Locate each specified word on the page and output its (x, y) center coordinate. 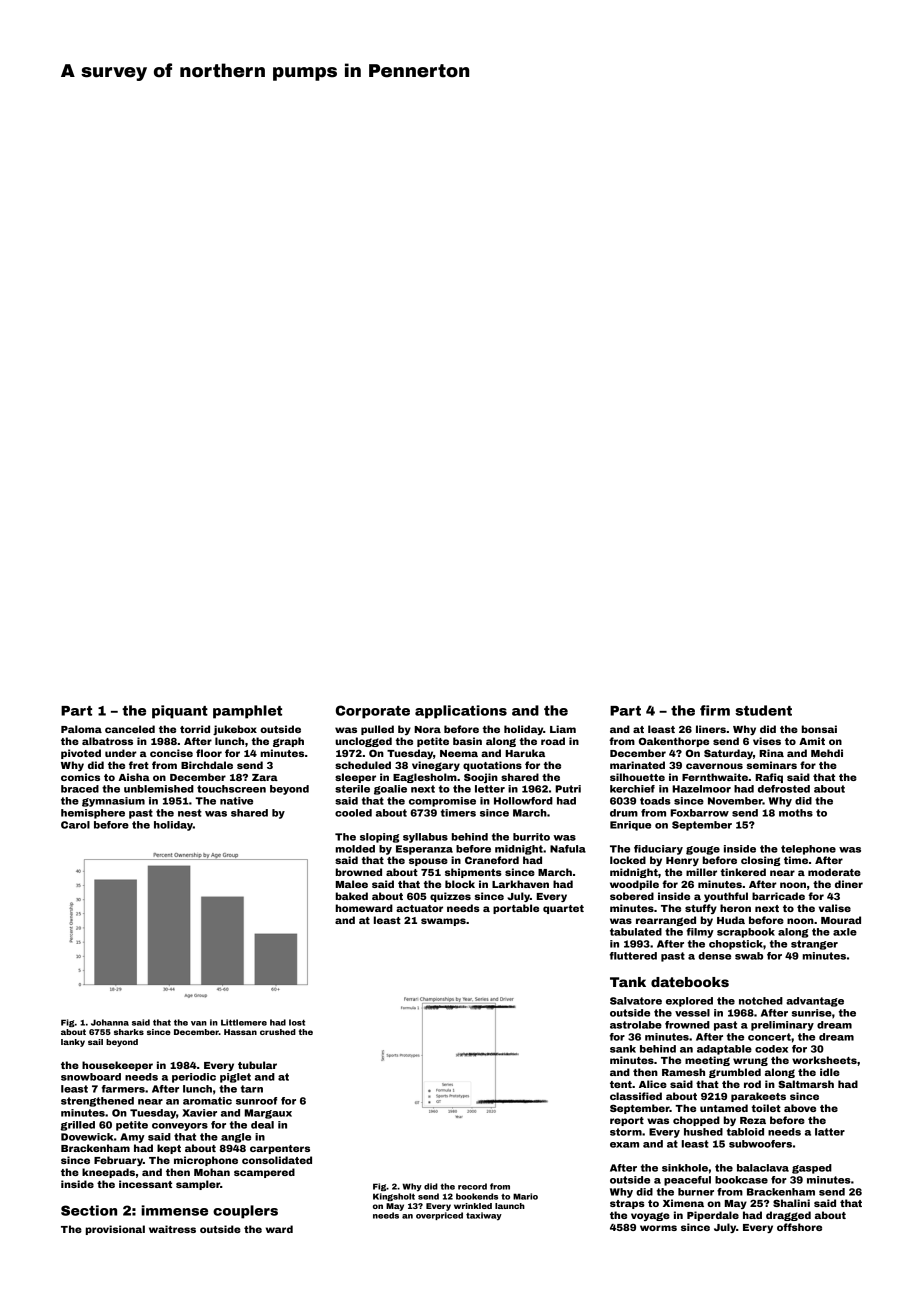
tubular (257, 1065)
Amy (132, 1138)
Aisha (134, 777)
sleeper (355, 778)
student (763, 710)
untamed (724, 1108)
